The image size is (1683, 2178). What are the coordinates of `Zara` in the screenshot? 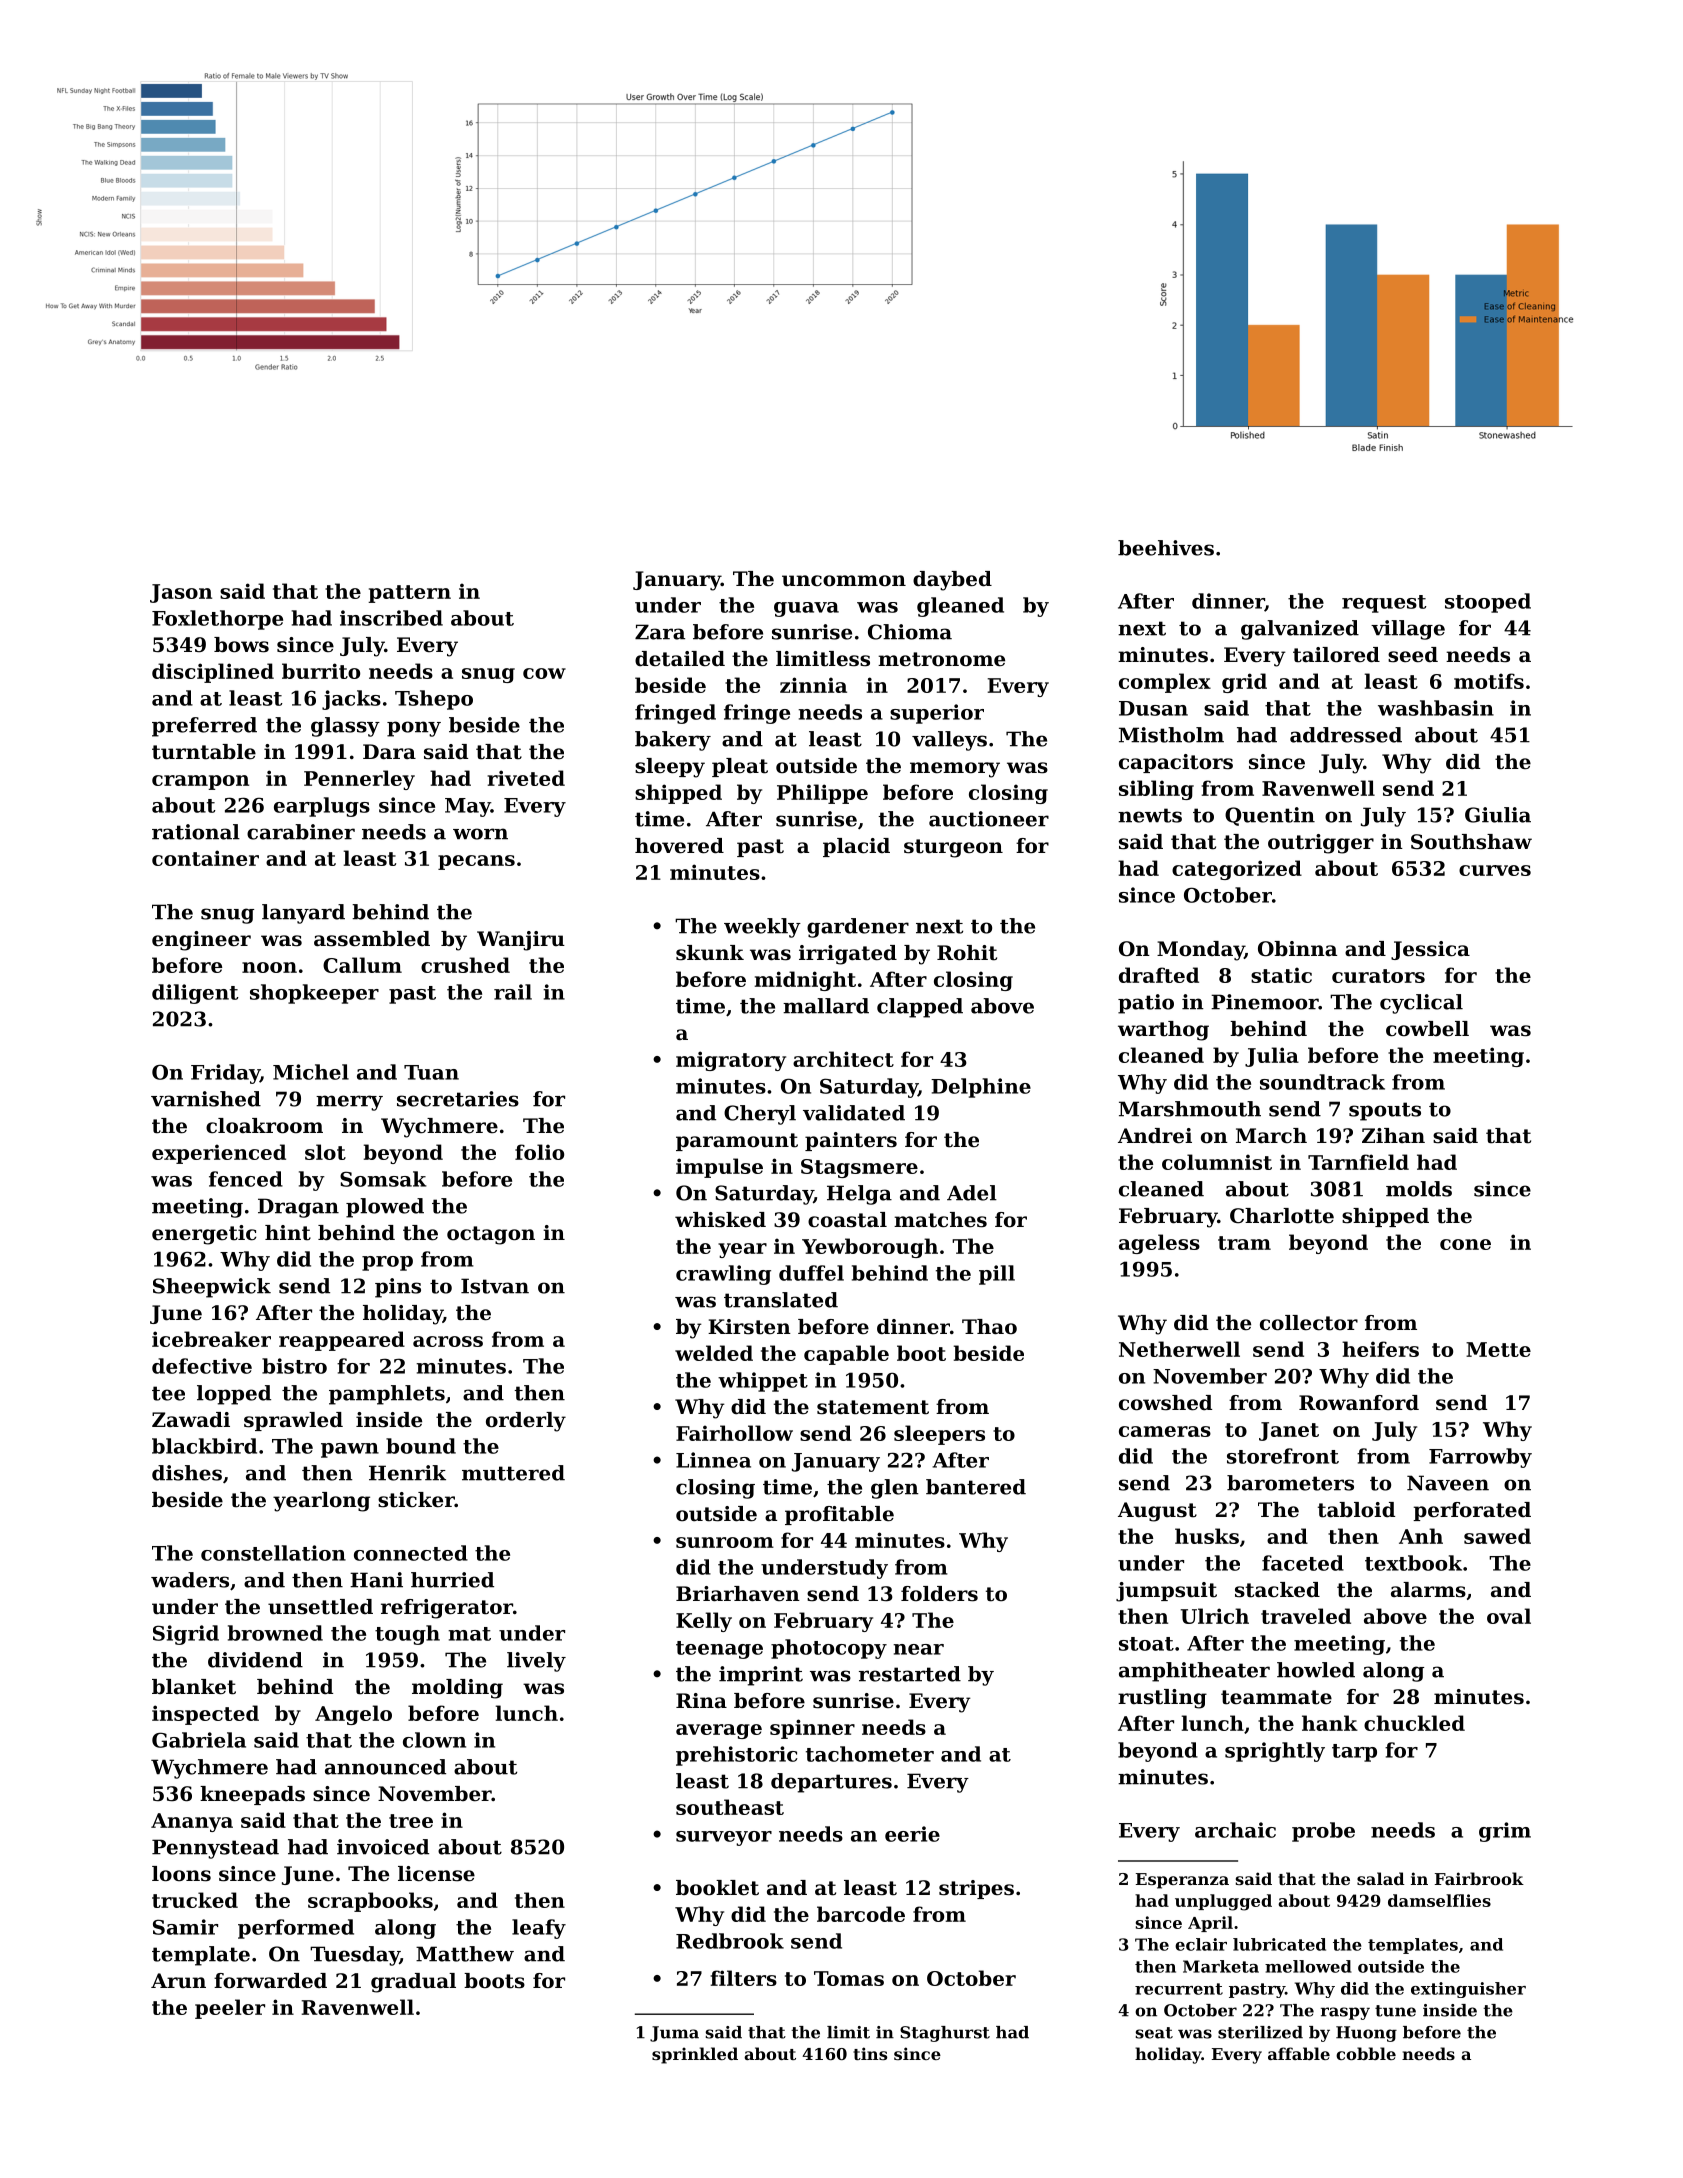 It's located at (660, 632).
